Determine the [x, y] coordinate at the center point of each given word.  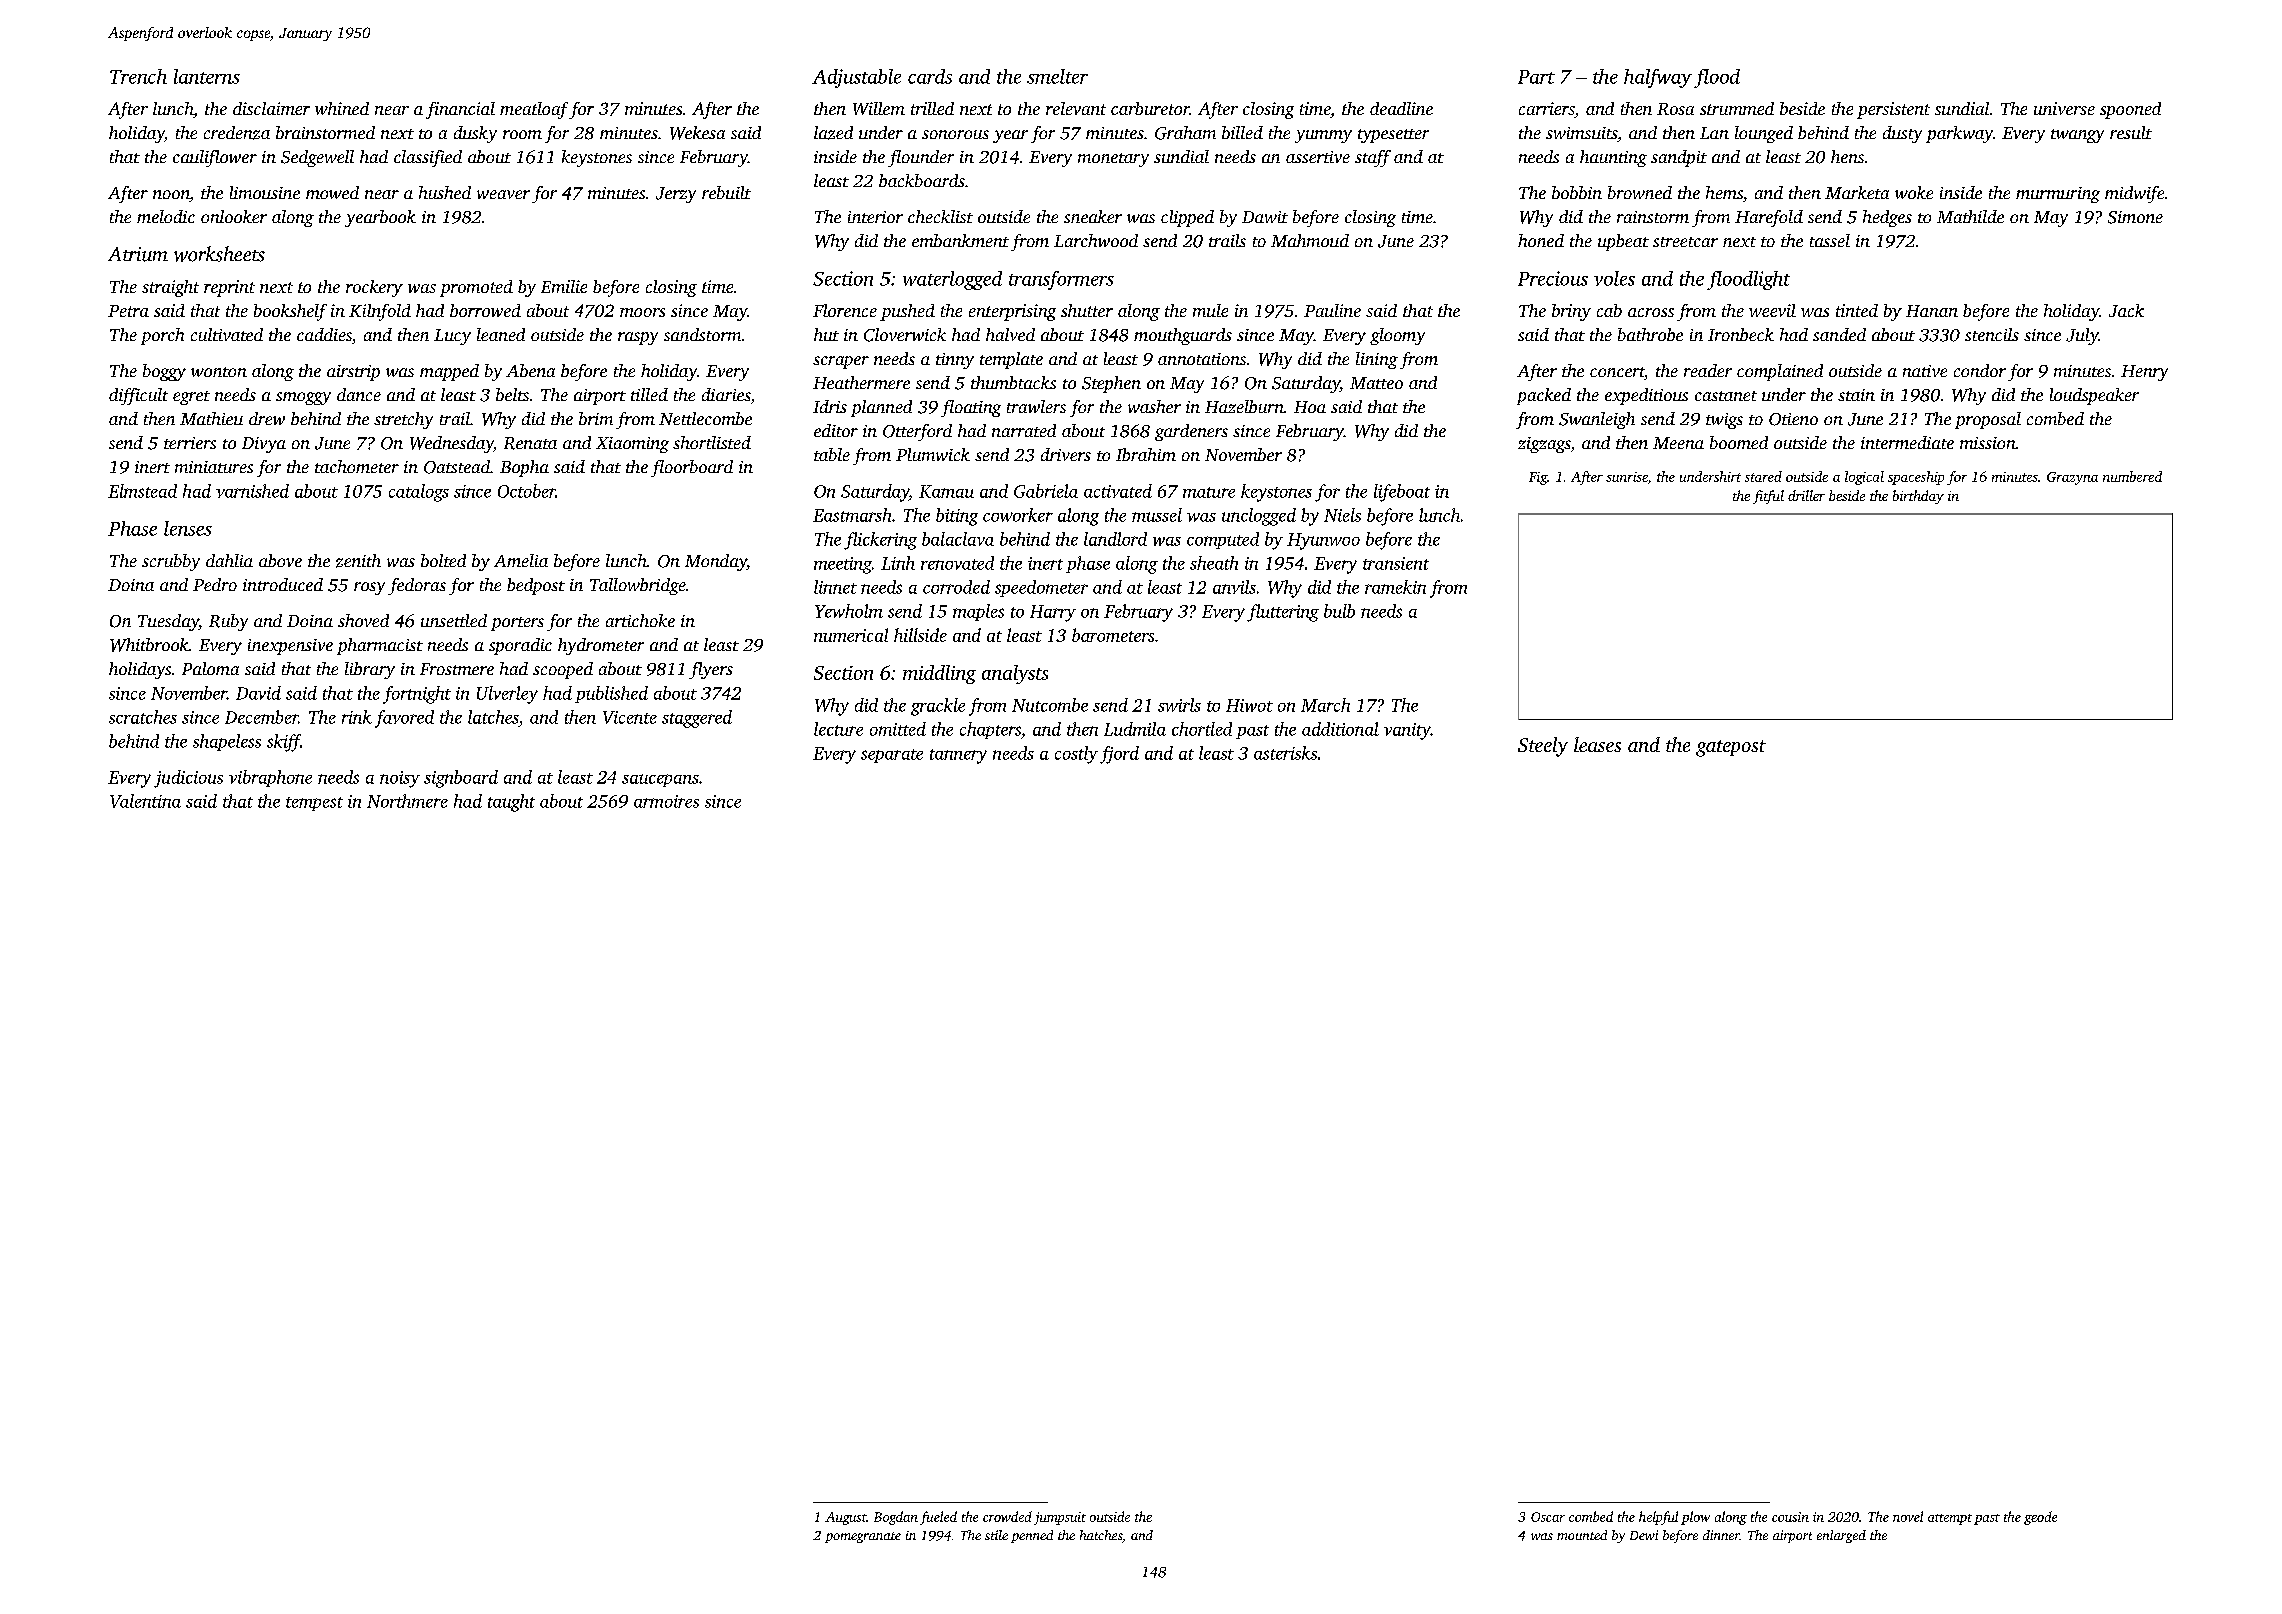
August [845, 1518]
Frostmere [457, 669]
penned [1032, 1536]
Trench [138, 76]
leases [1597, 744]
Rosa [1675, 109]
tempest [314, 804]
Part [1536, 77]
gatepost [1731, 748]
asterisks [1285, 753]
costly [1076, 755]
